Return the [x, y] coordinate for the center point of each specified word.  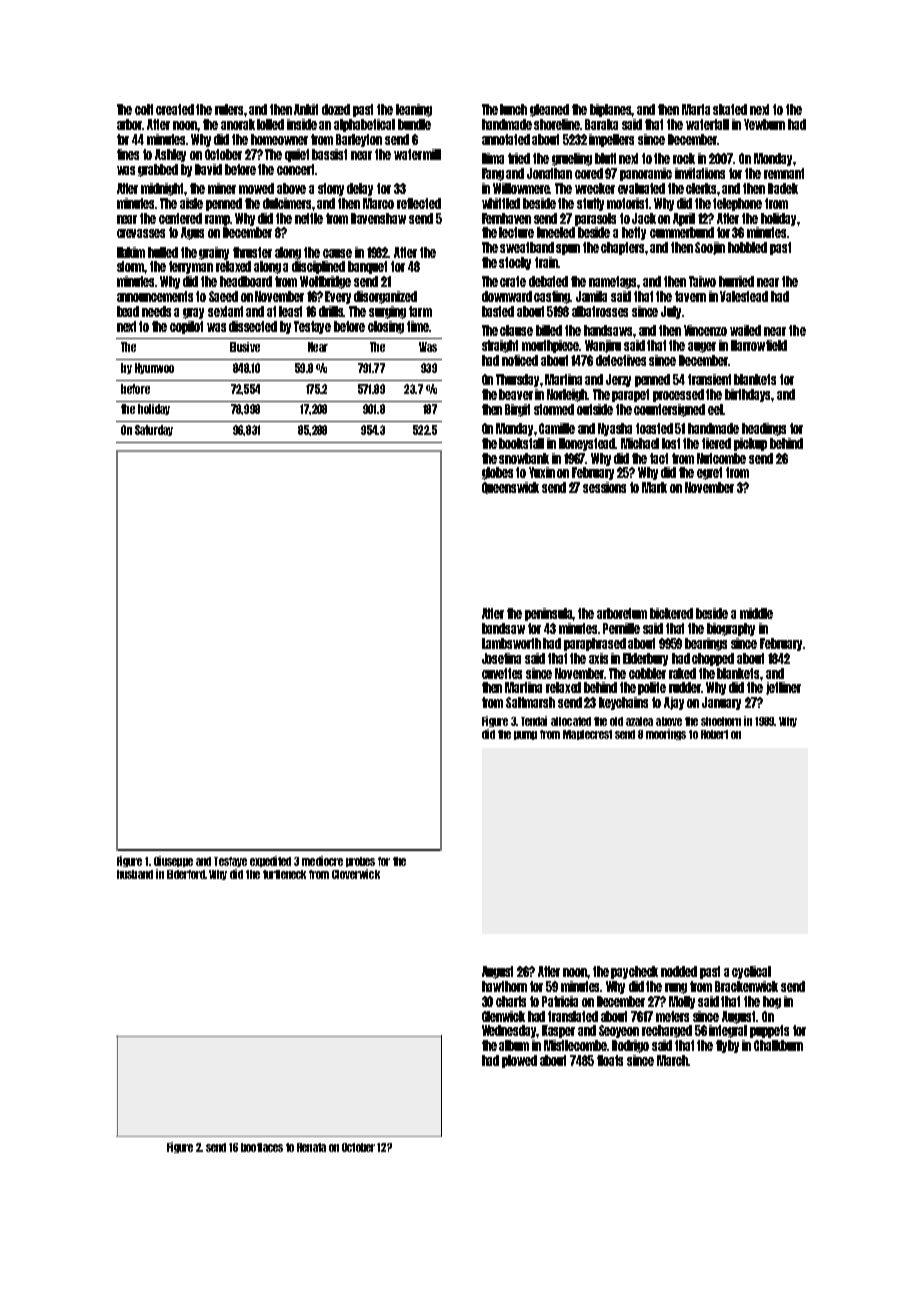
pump [525, 735]
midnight [163, 189]
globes [497, 473]
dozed [336, 109]
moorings [666, 734]
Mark [654, 487]
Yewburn [764, 124]
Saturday [154, 430]
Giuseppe [173, 861]
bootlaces [262, 1147]
